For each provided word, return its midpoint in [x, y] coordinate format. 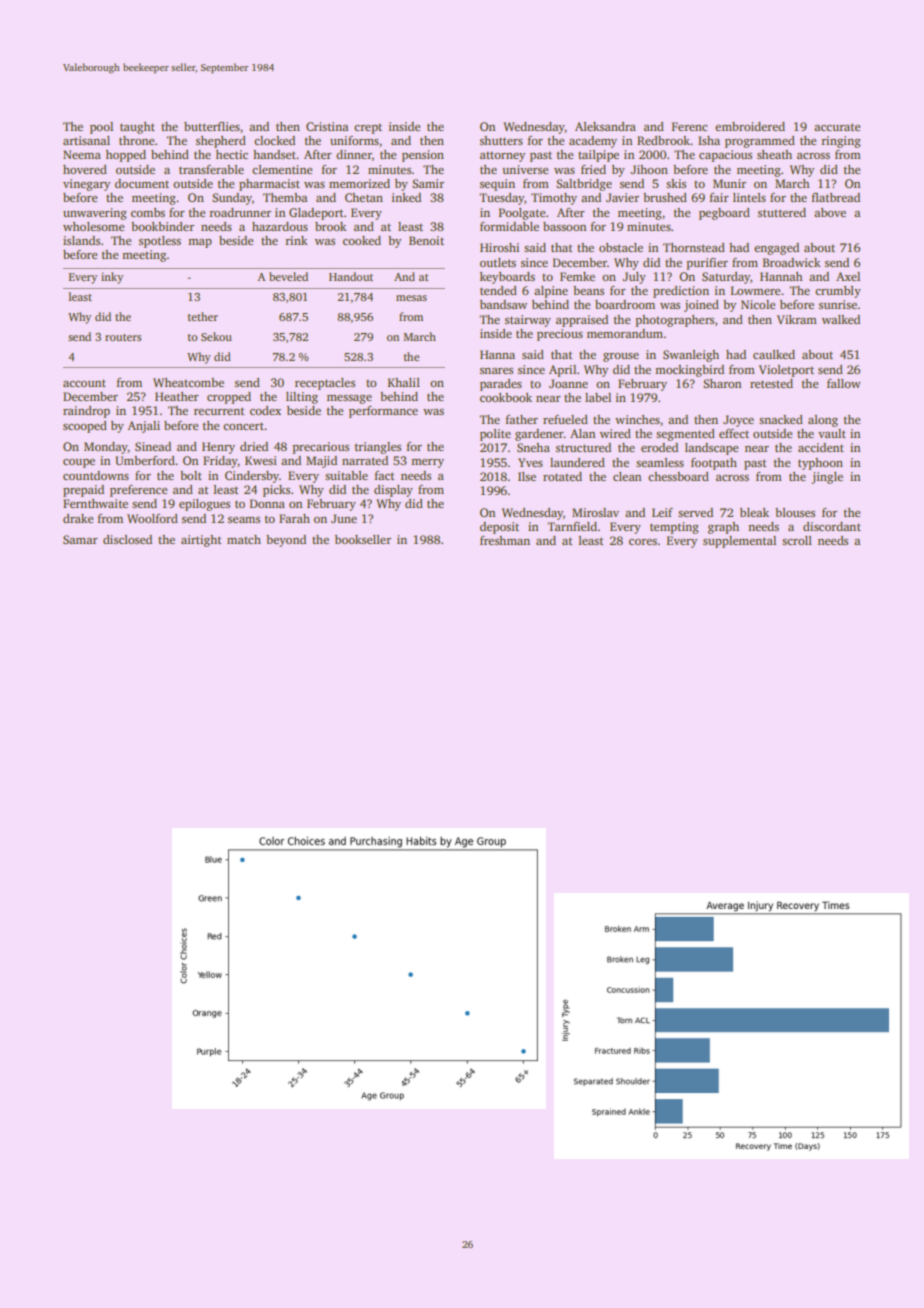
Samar [80, 539]
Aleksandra [605, 126]
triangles [378, 448]
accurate [837, 127]
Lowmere [755, 290]
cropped [229, 398]
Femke [577, 276]
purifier [707, 264]
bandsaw [503, 304]
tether [203, 316]
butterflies [212, 126]
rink [296, 240]
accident [821, 447]
